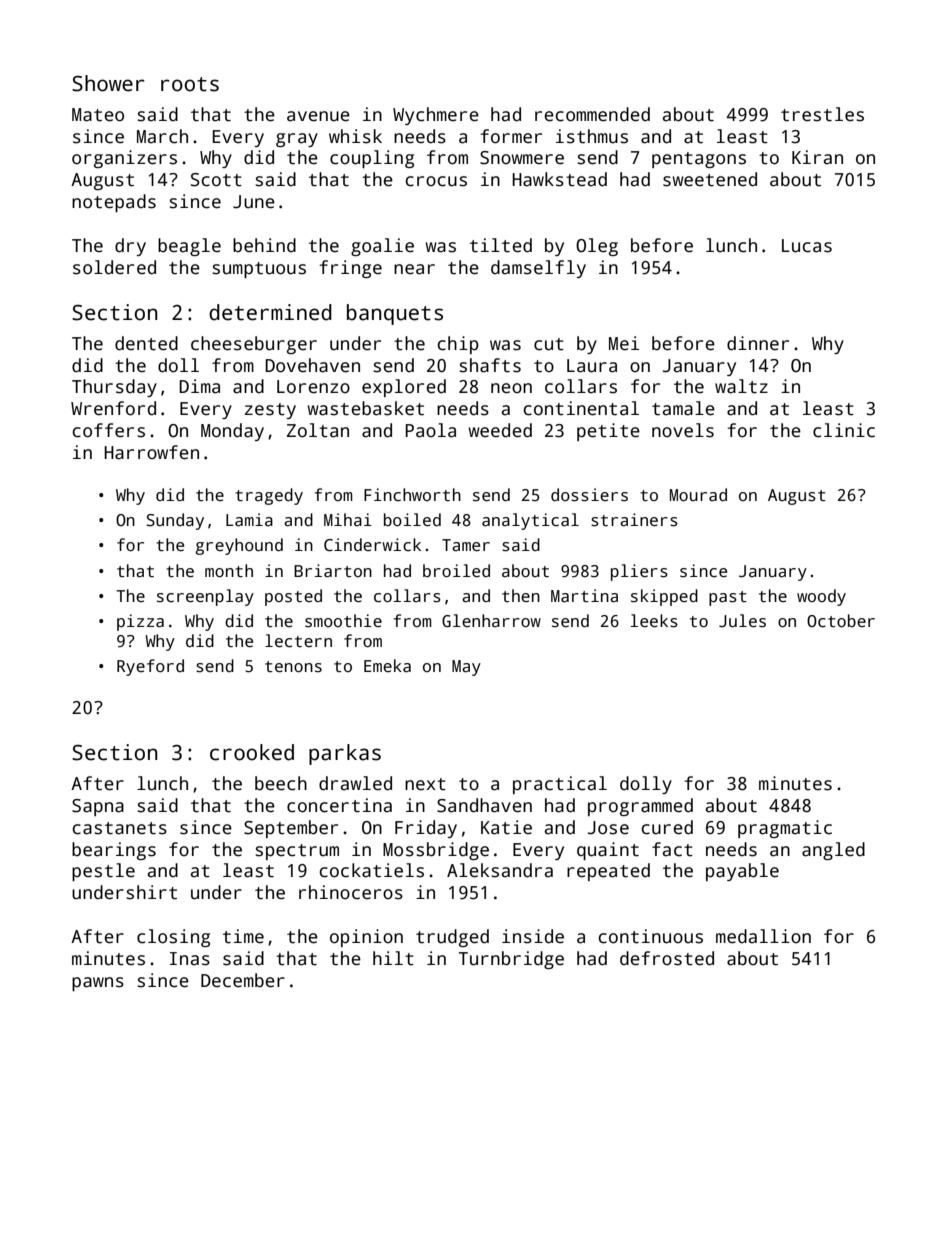  What do you see at coordinates (109, 430) in the document?
I see `coffers` at bounding box center [109, 430].
